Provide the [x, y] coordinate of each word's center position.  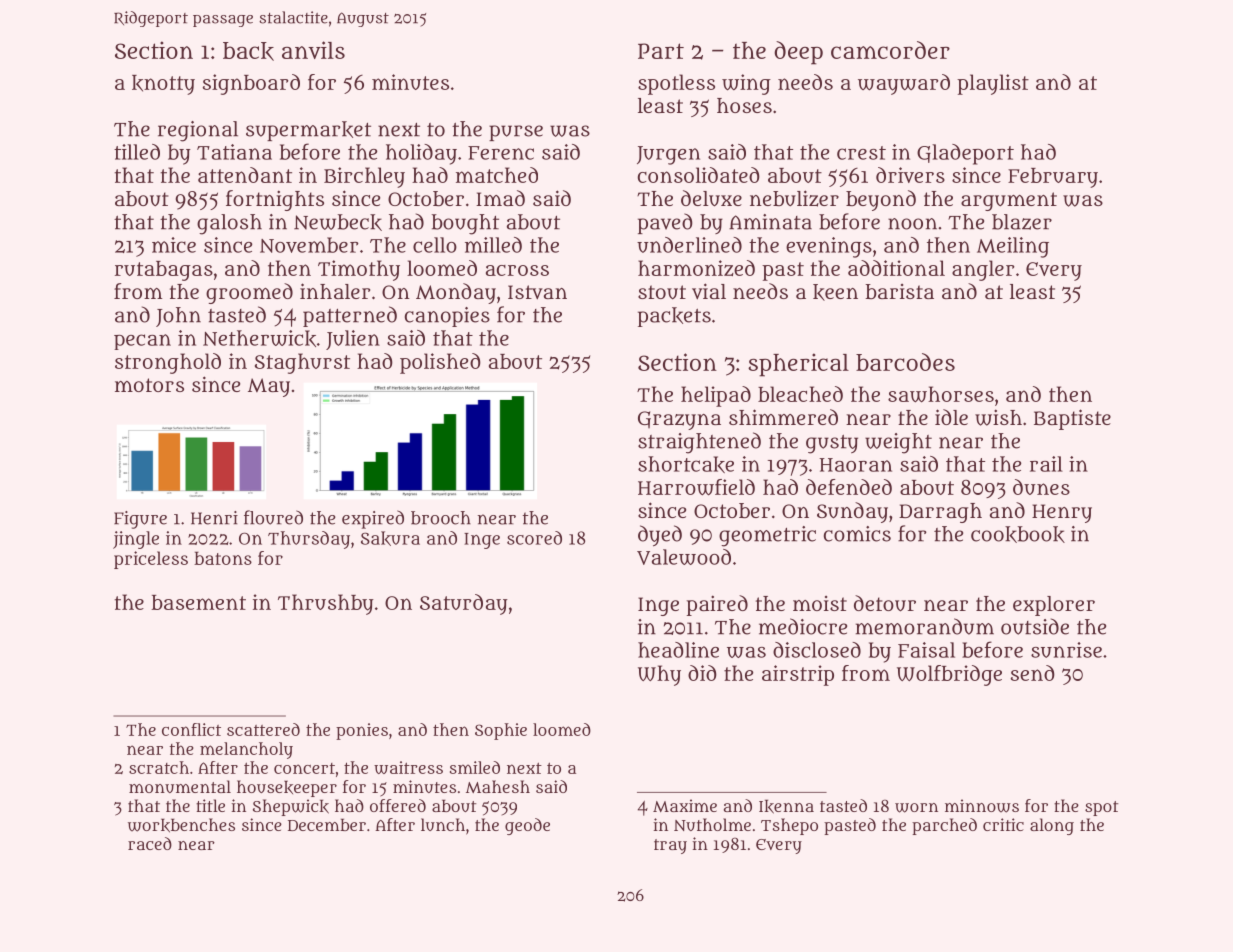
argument [1009, 201]
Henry [1062, 513]
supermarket [308, 131]
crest [861, 153]
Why [659, 675]
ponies [362, 731]
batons [223, 558]
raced [150, 843]
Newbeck [338, 222]
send [1033, 673]
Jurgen [668, 155]
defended [849, 487]
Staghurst [302, 363]
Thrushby [326, 604]
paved [665, 223]
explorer [1054, 606]
